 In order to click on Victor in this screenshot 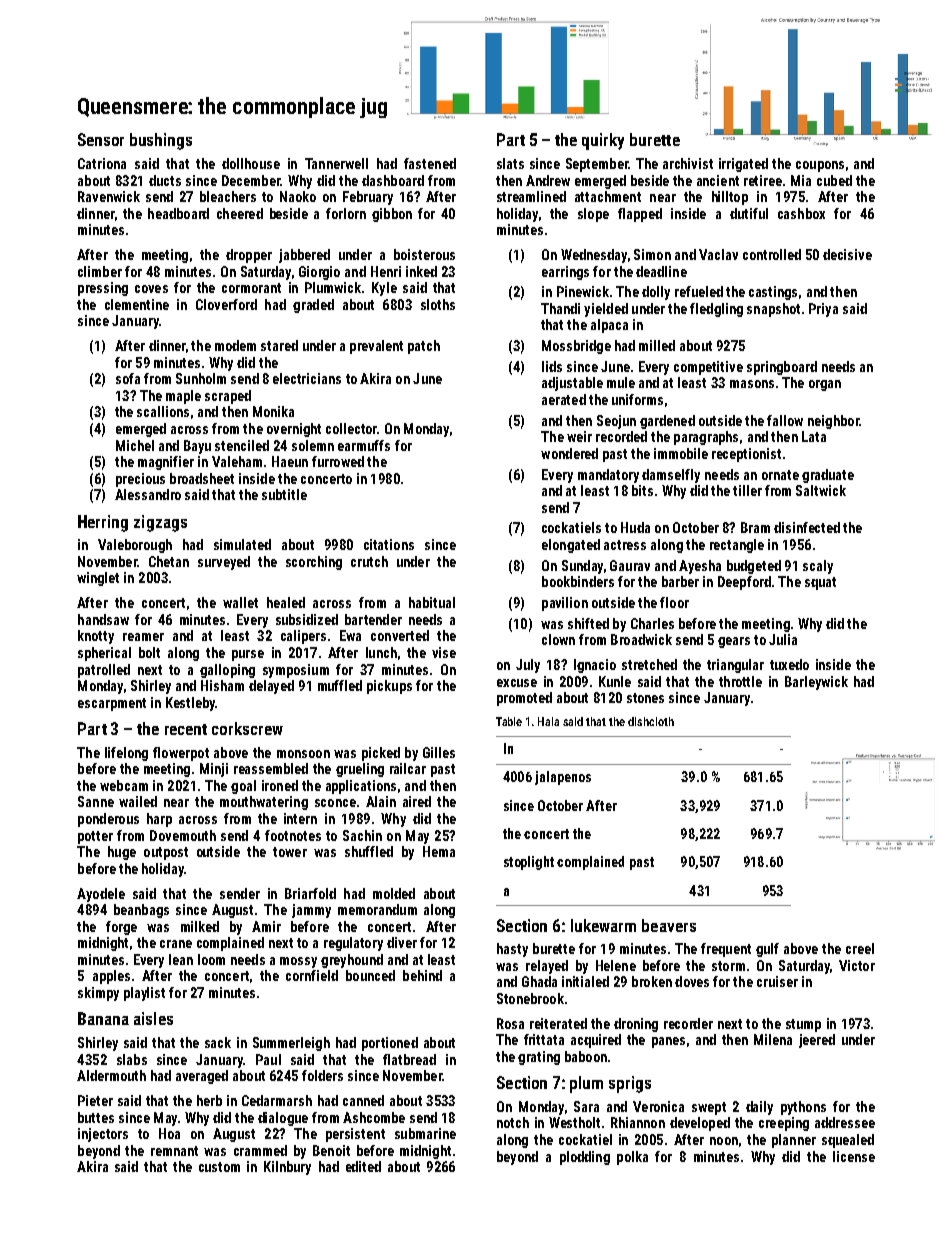, I will do `click(857, 965)`.
